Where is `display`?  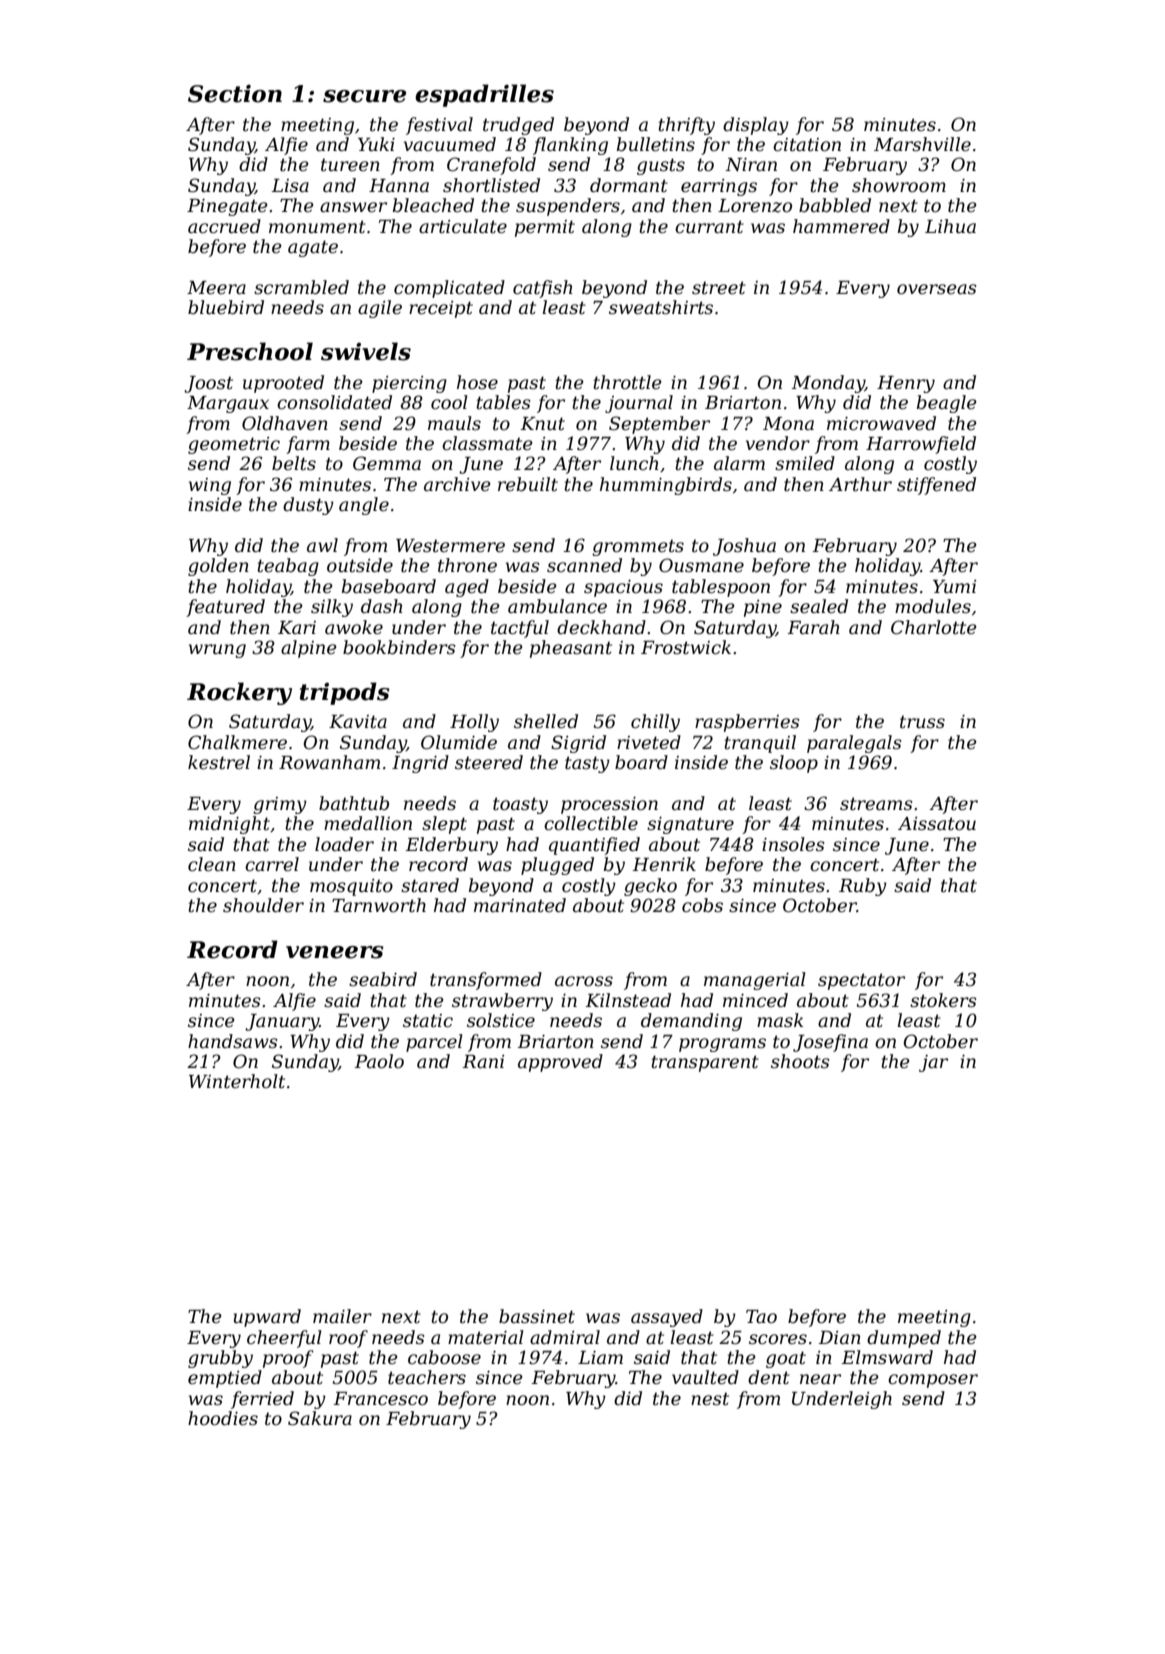 display is located at coordinates (756, 126).
